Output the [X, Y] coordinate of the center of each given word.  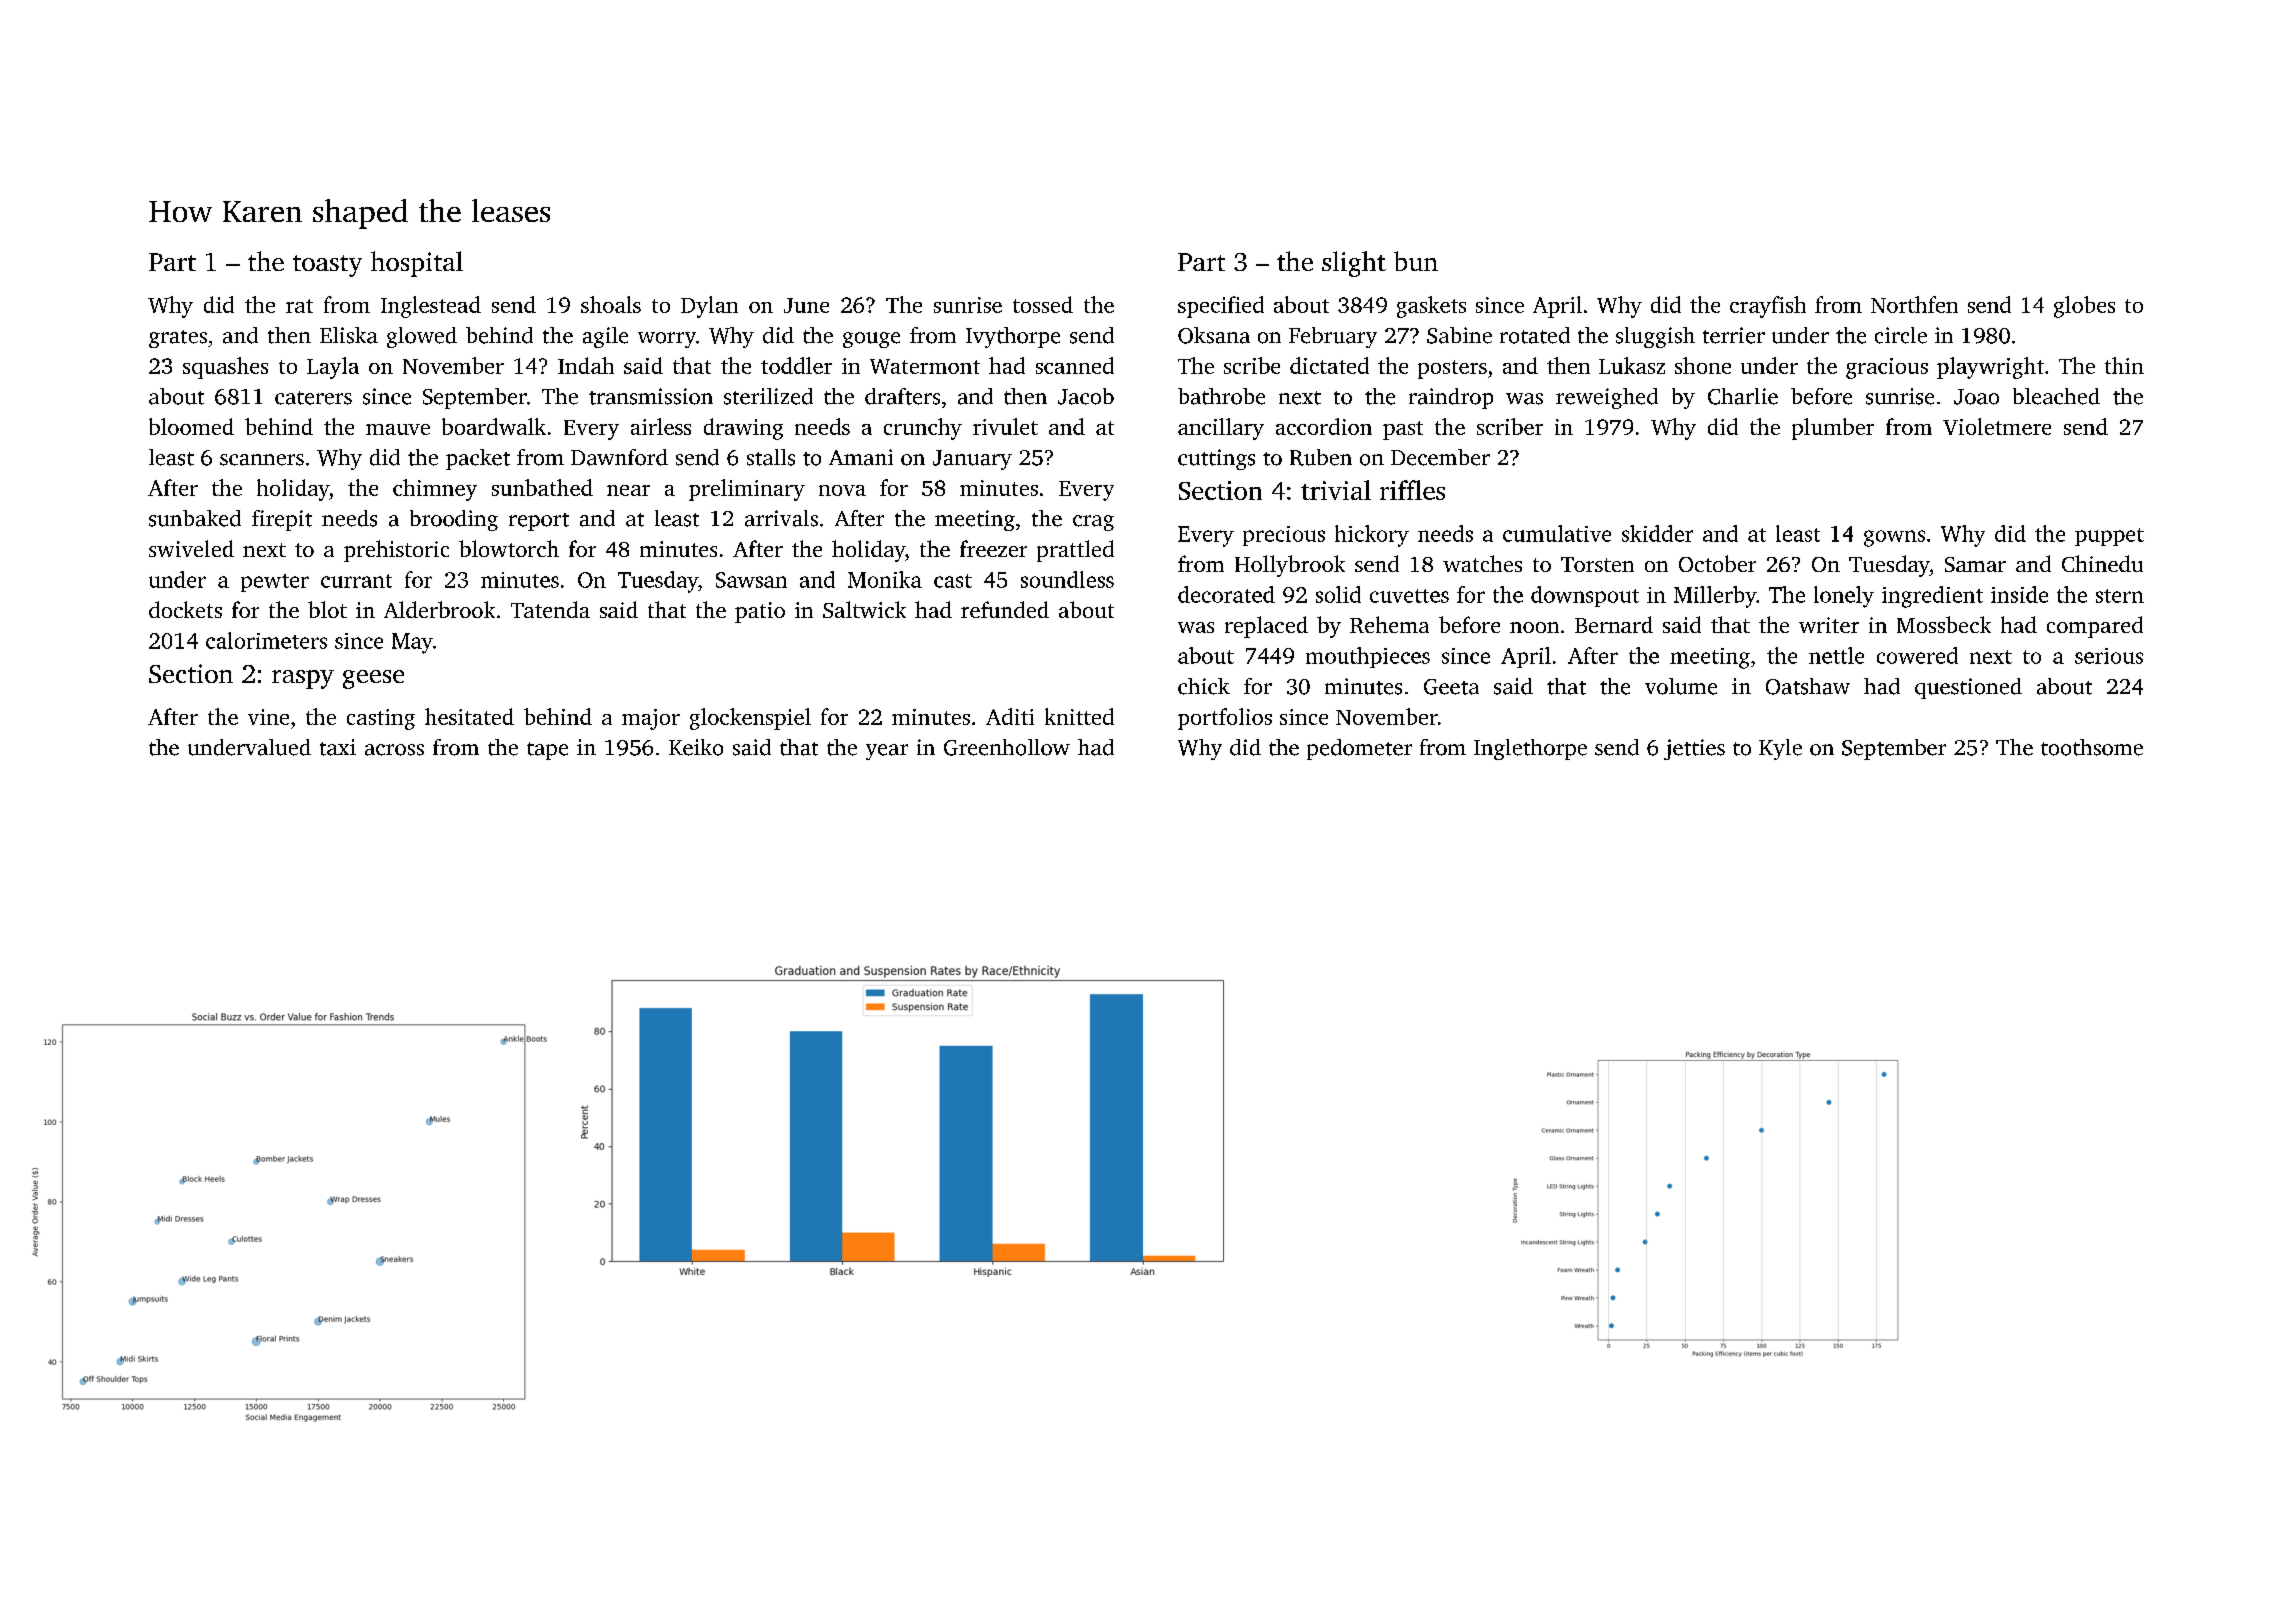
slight [1354, 264]
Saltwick [864, 609]
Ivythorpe [1013, 337]
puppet [2109, 537]
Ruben [1321, 457]
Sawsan [751, 580]
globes [2084, 307]
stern [2120, 596]
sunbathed [542, 487]
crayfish [1768, 307]
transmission [651, 396]
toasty [327, 266]
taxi [338, 747]
